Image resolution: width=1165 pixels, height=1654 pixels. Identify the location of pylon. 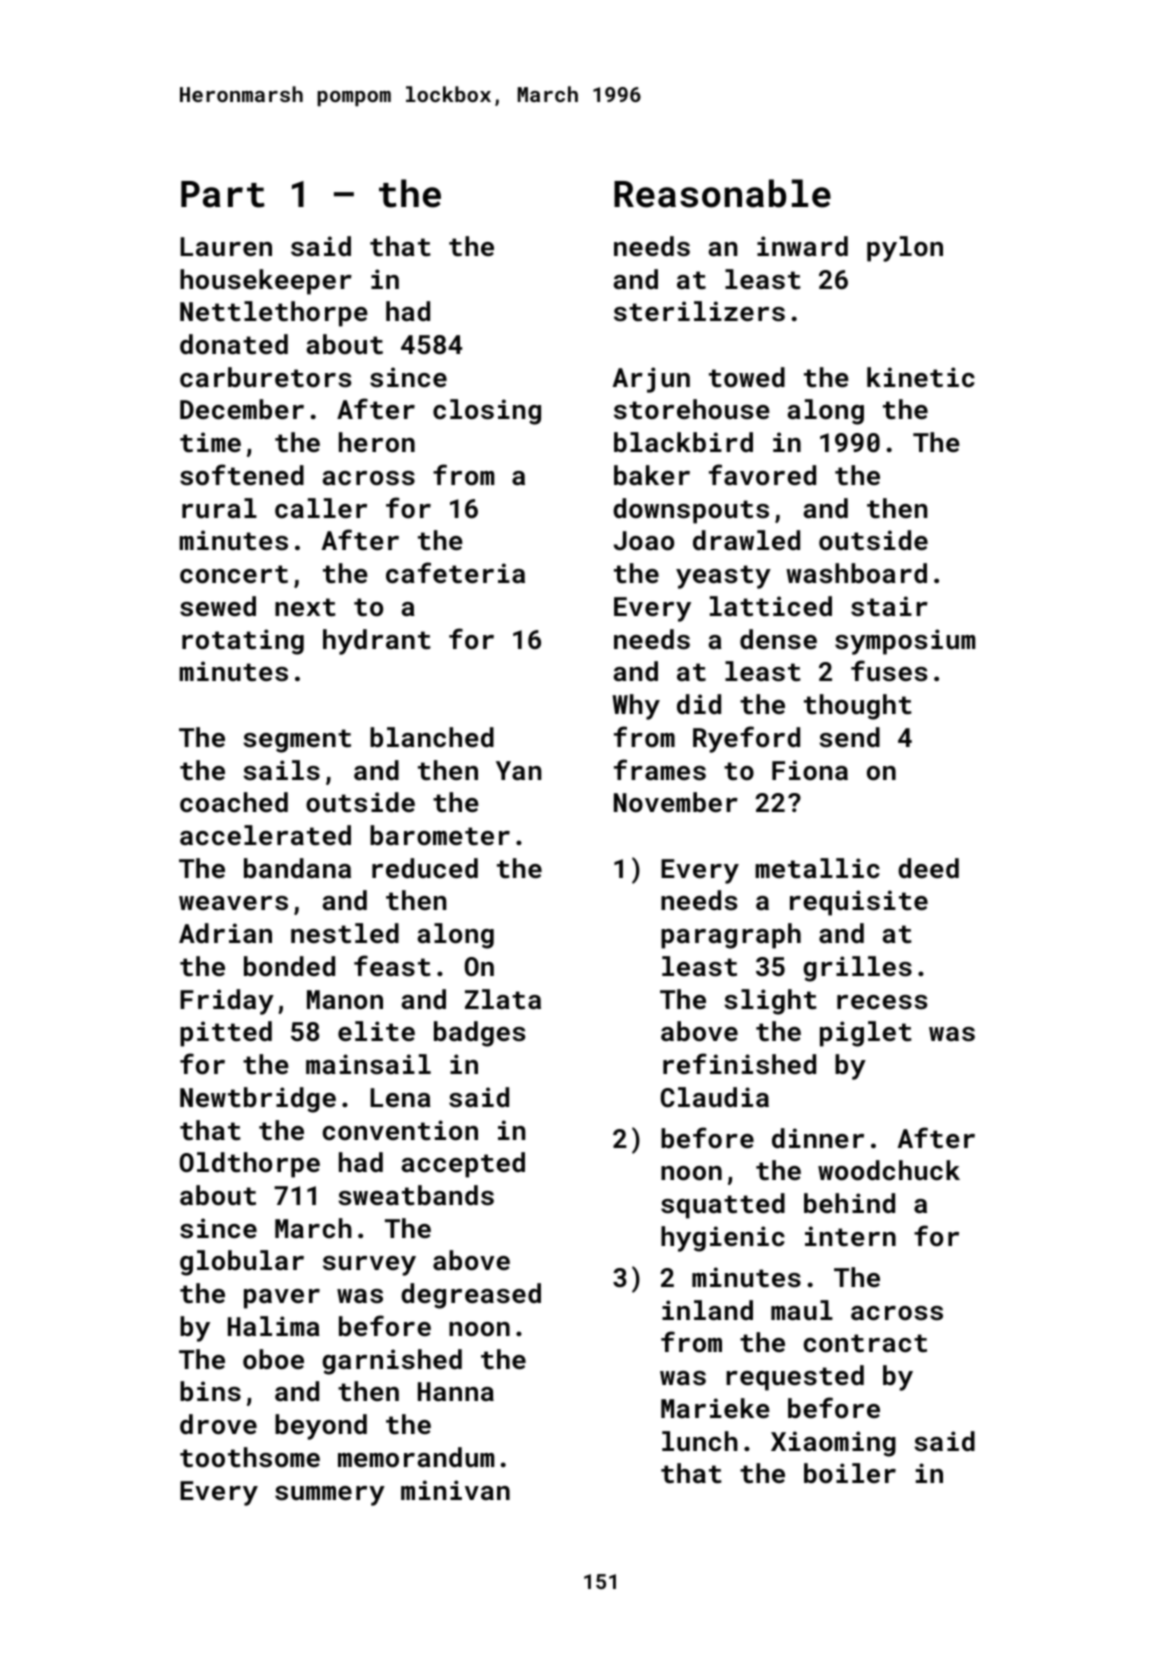
(905, 249).
